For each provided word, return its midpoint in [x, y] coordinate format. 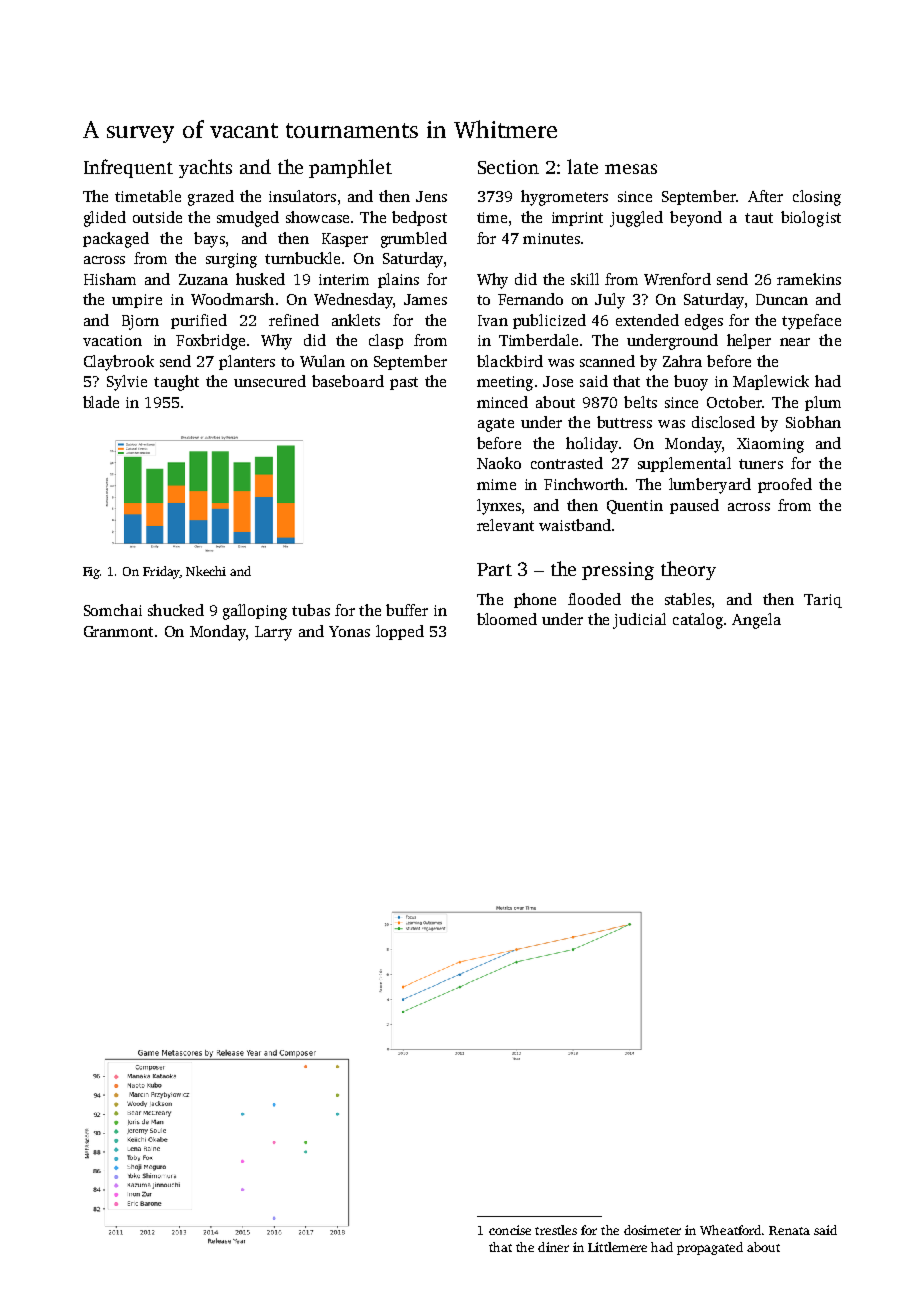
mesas [631, 169]
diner [553, 1247]
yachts [205, 168]
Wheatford [730, 1230]
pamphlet [350, 168]
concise [510, 1230]
